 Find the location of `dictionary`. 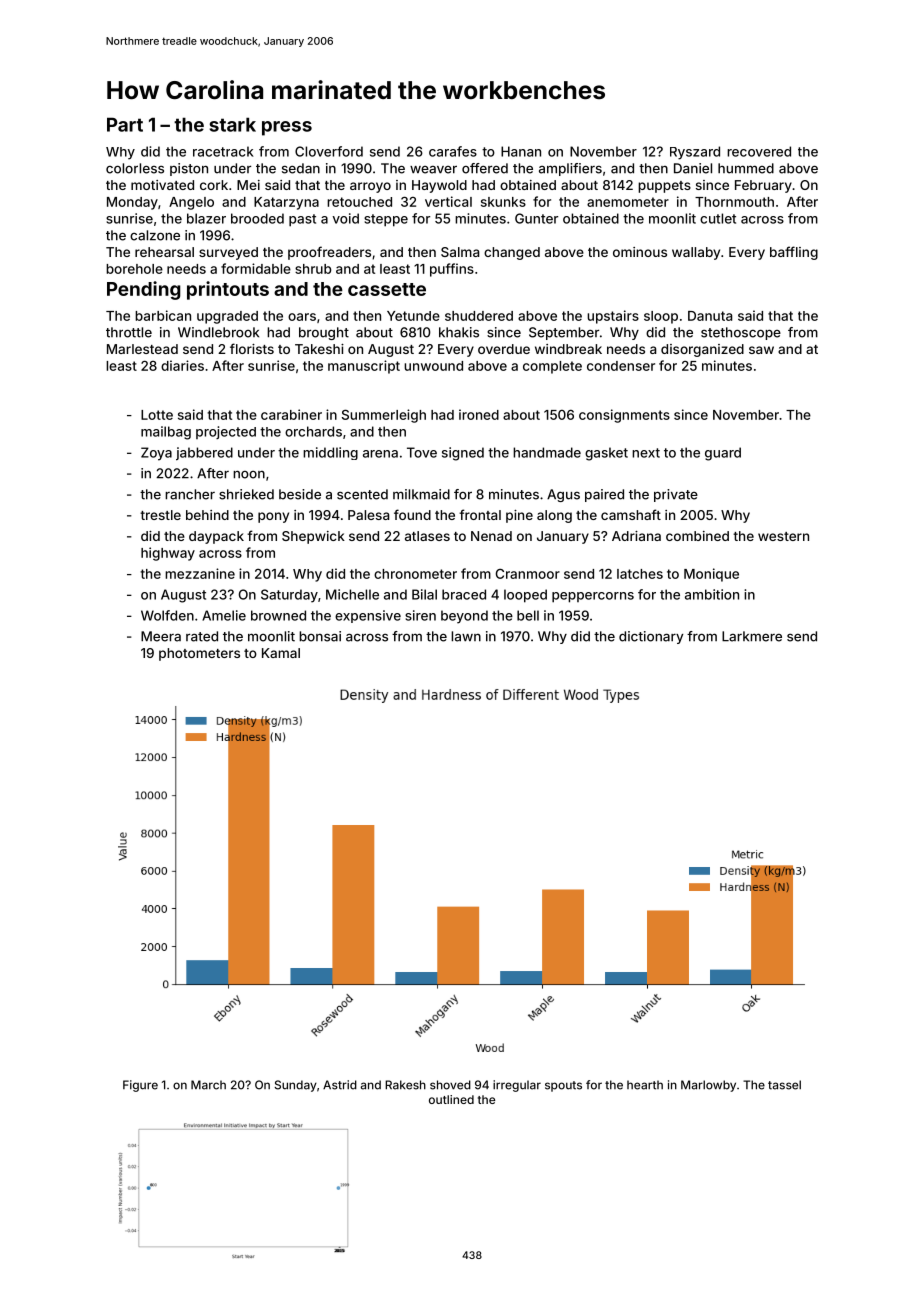

dictionary is located at coordinates (651, 637).
